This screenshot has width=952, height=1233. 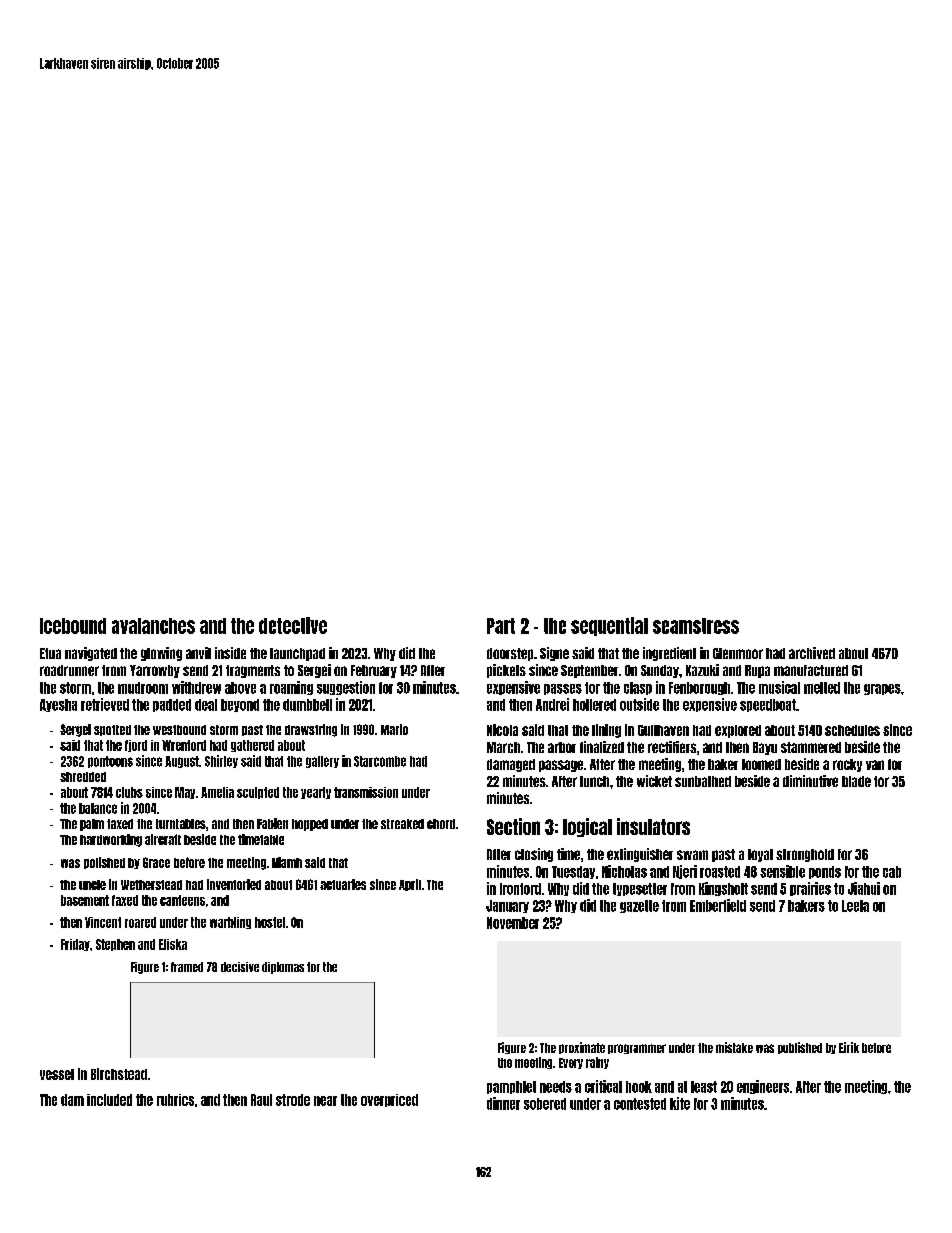 What do you see at coordinates (552, 704) in the screenshot?
I see `Andrei` at bounding box center [552, 704].
